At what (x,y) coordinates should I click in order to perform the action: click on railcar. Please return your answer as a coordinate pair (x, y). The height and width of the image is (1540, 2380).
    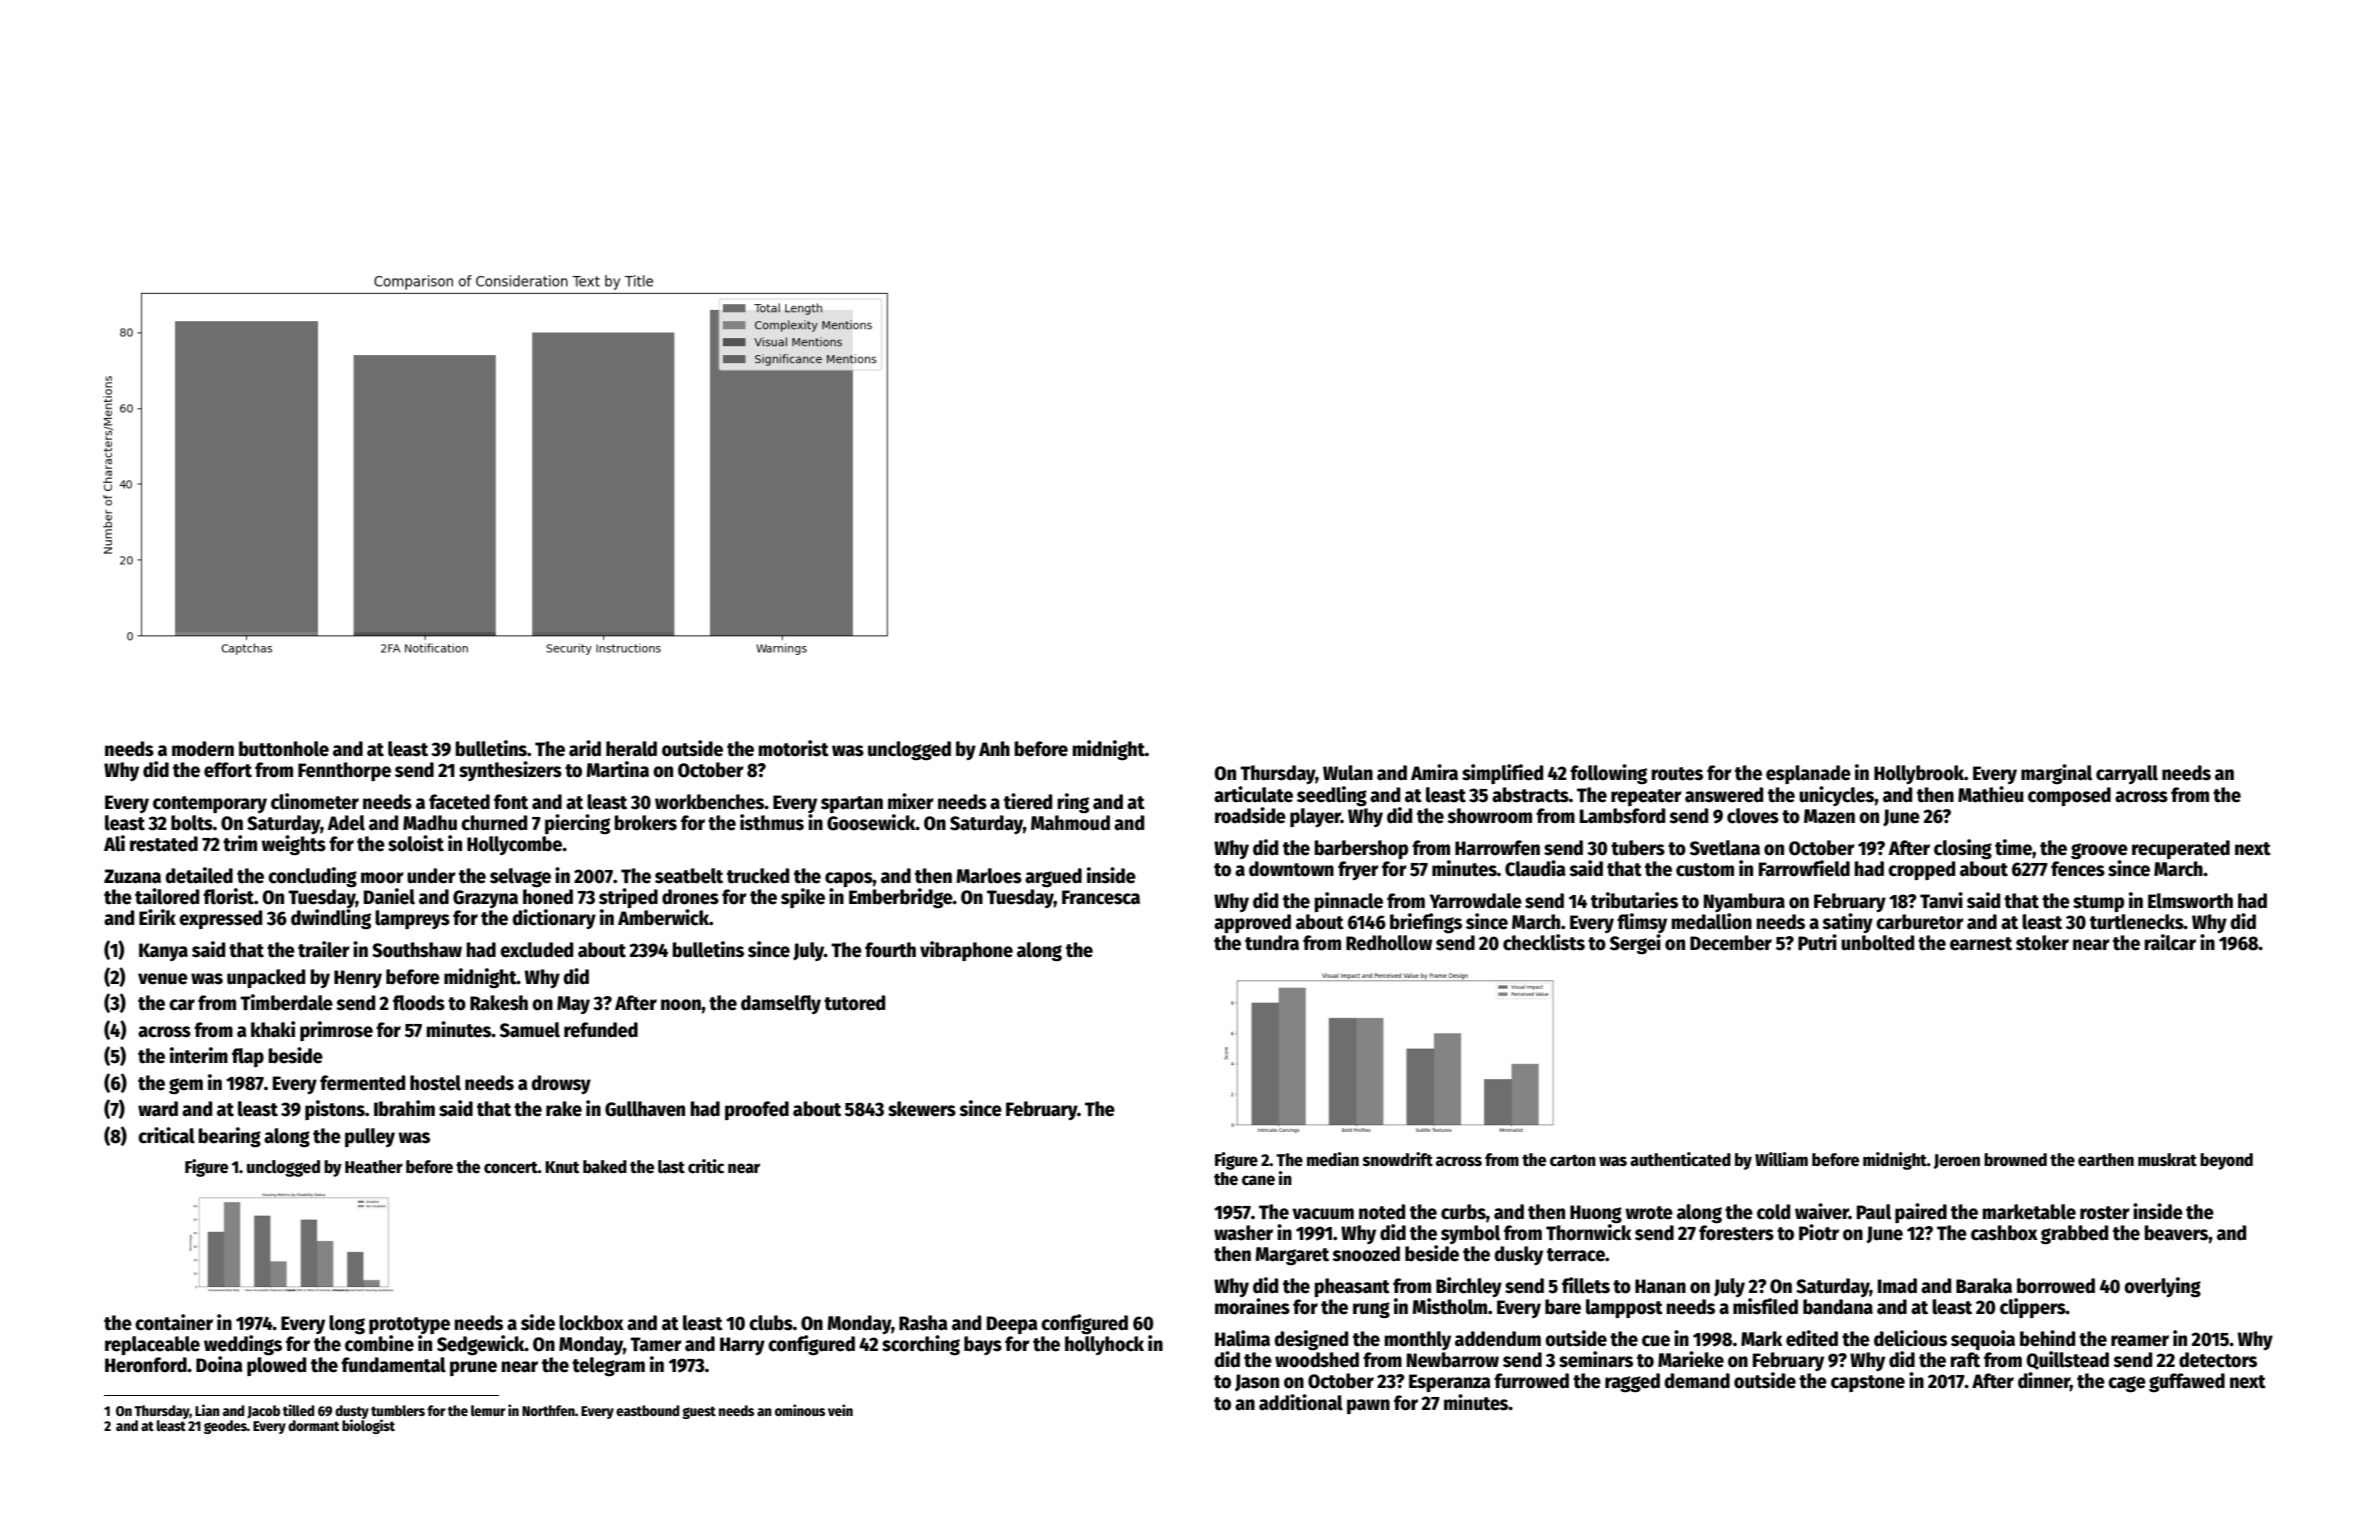
    Looking at the image, I should click on (2170, 942).
